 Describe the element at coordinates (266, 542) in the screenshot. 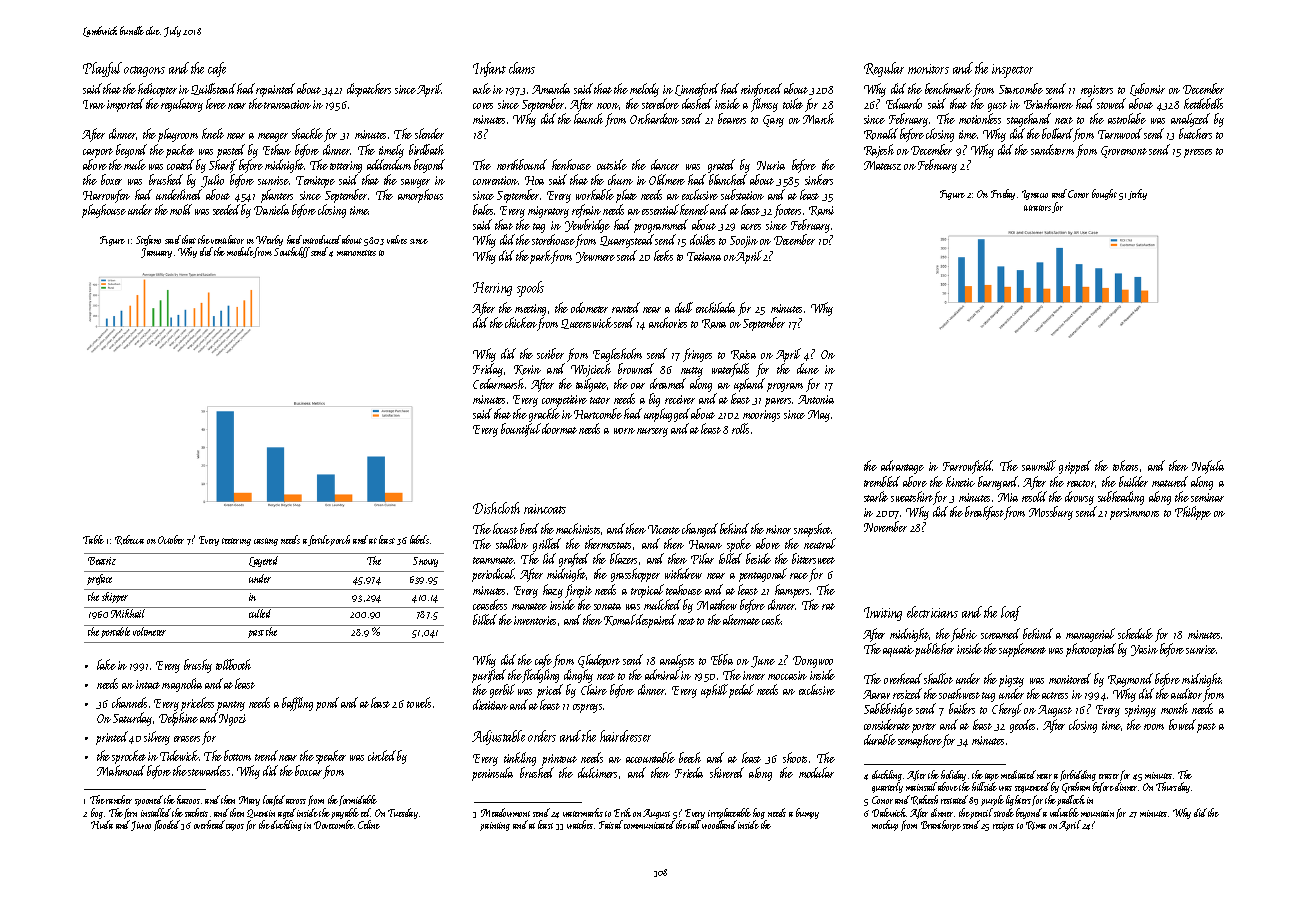

I see `casting` at that location.
